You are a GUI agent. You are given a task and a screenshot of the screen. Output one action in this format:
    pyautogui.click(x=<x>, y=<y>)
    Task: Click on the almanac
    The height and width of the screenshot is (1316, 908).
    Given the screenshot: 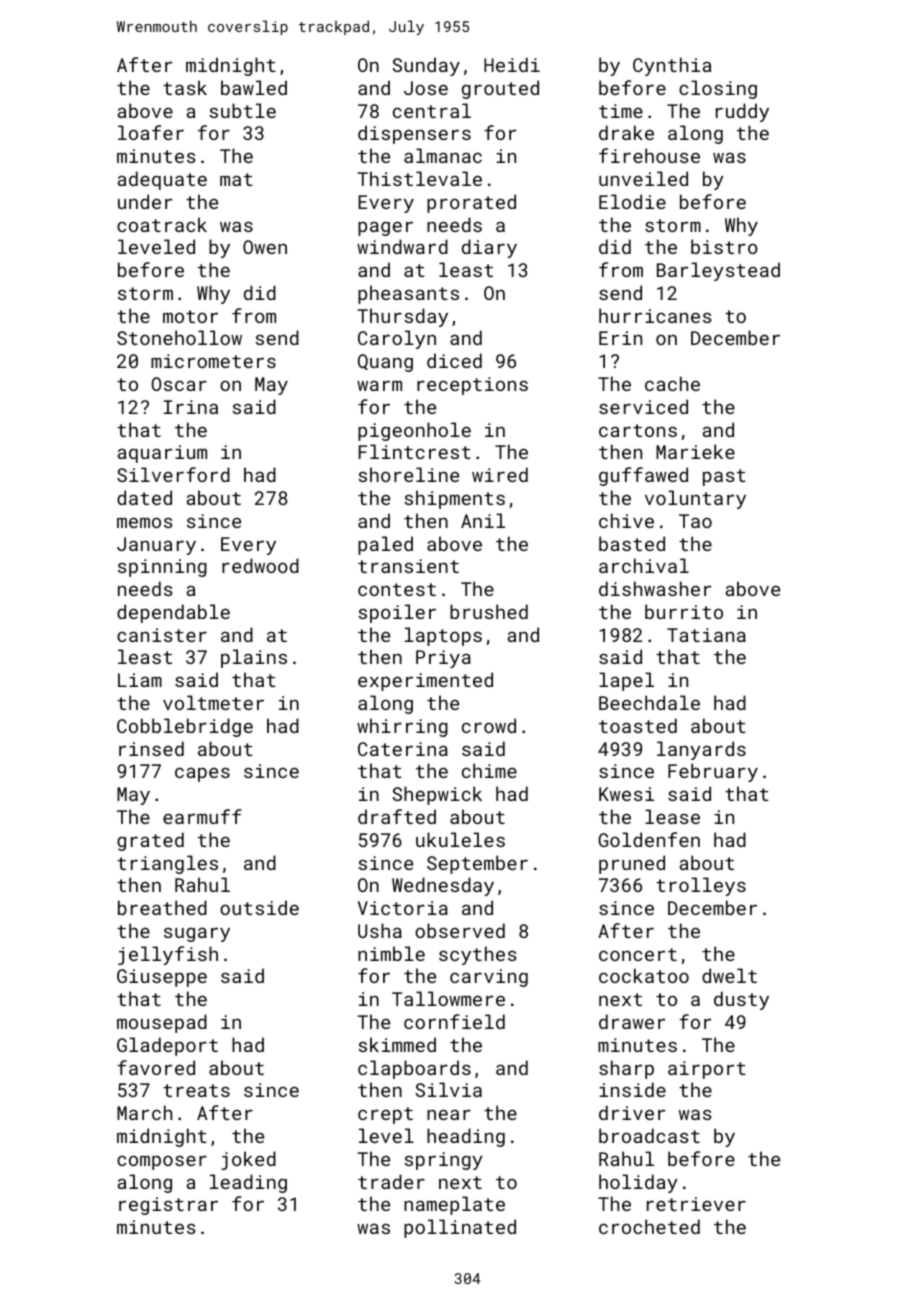 What is the action you would take?
    pyautogui.click(x=443, y=155)
